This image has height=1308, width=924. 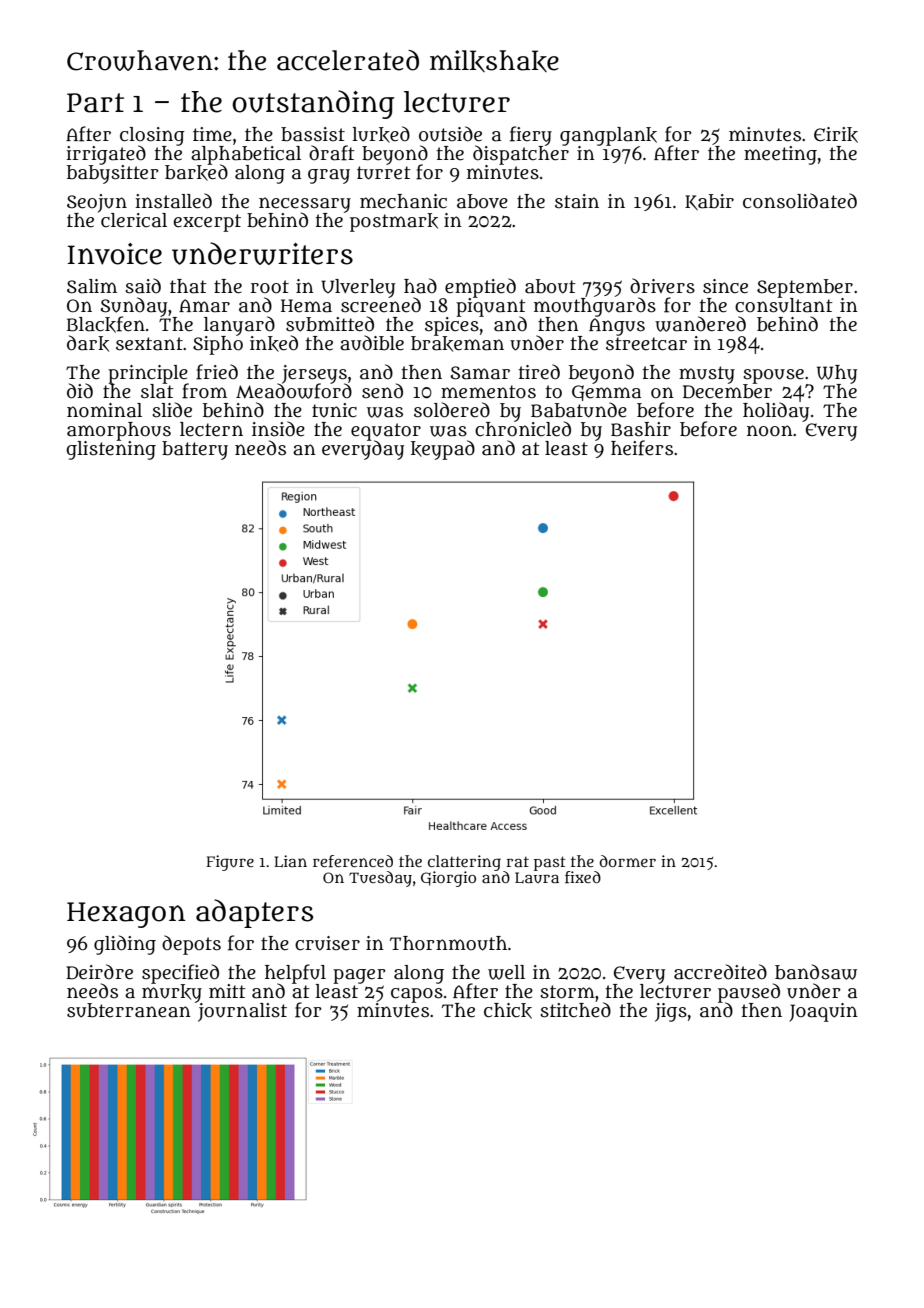 What do you see at coordinates (671, 1012) in the image?
I see `jigs` at bounding box center [671, 1012].
